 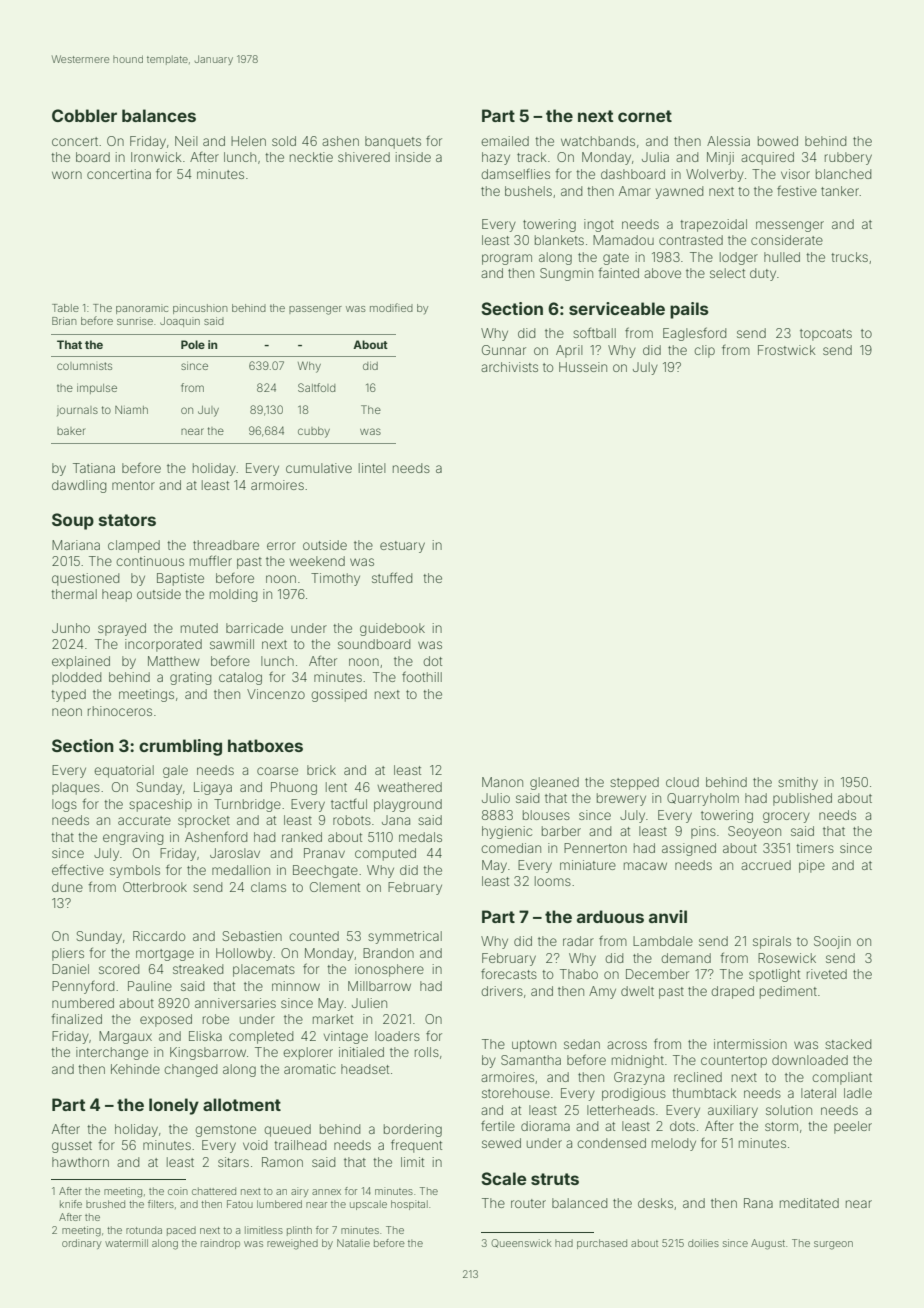 I want to click on Helen, so click(x=248, y=141).
